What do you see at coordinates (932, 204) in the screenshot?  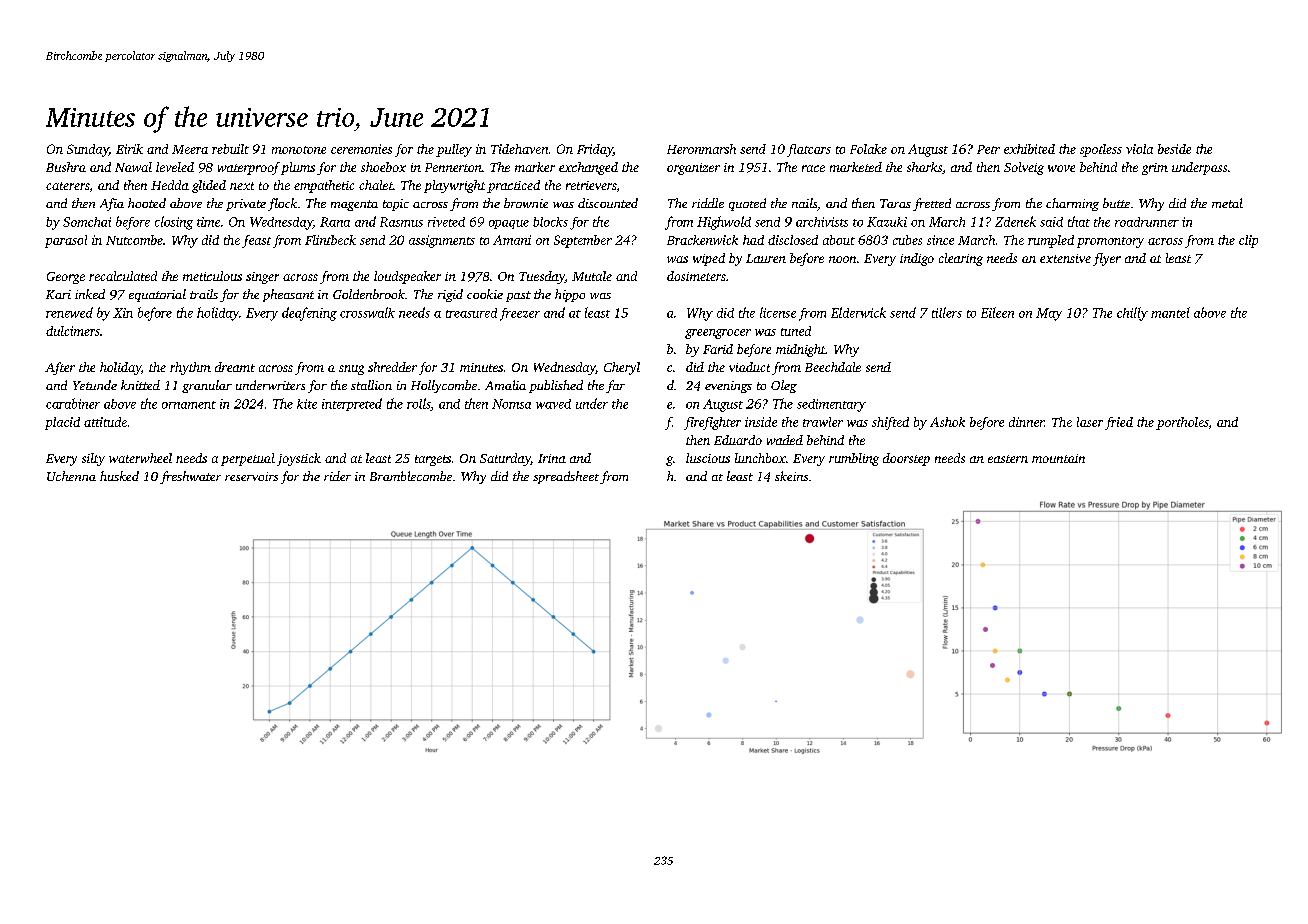 I see `fretted` at bounding box center [932, 204].
